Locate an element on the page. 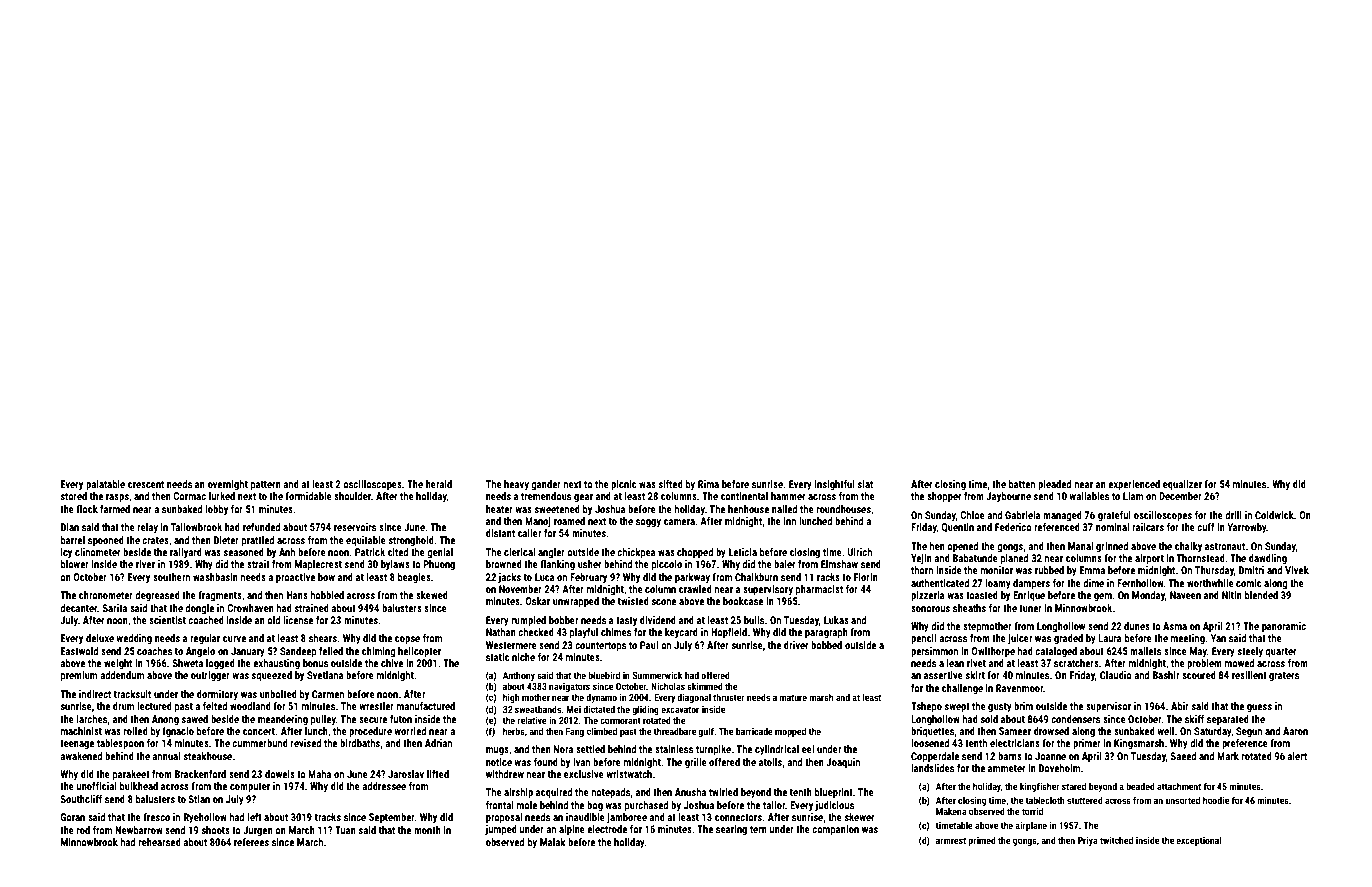 Image resolution: width=1372 pixels, height=887 pixels. Priya is located at coordinates (1088, 841).
